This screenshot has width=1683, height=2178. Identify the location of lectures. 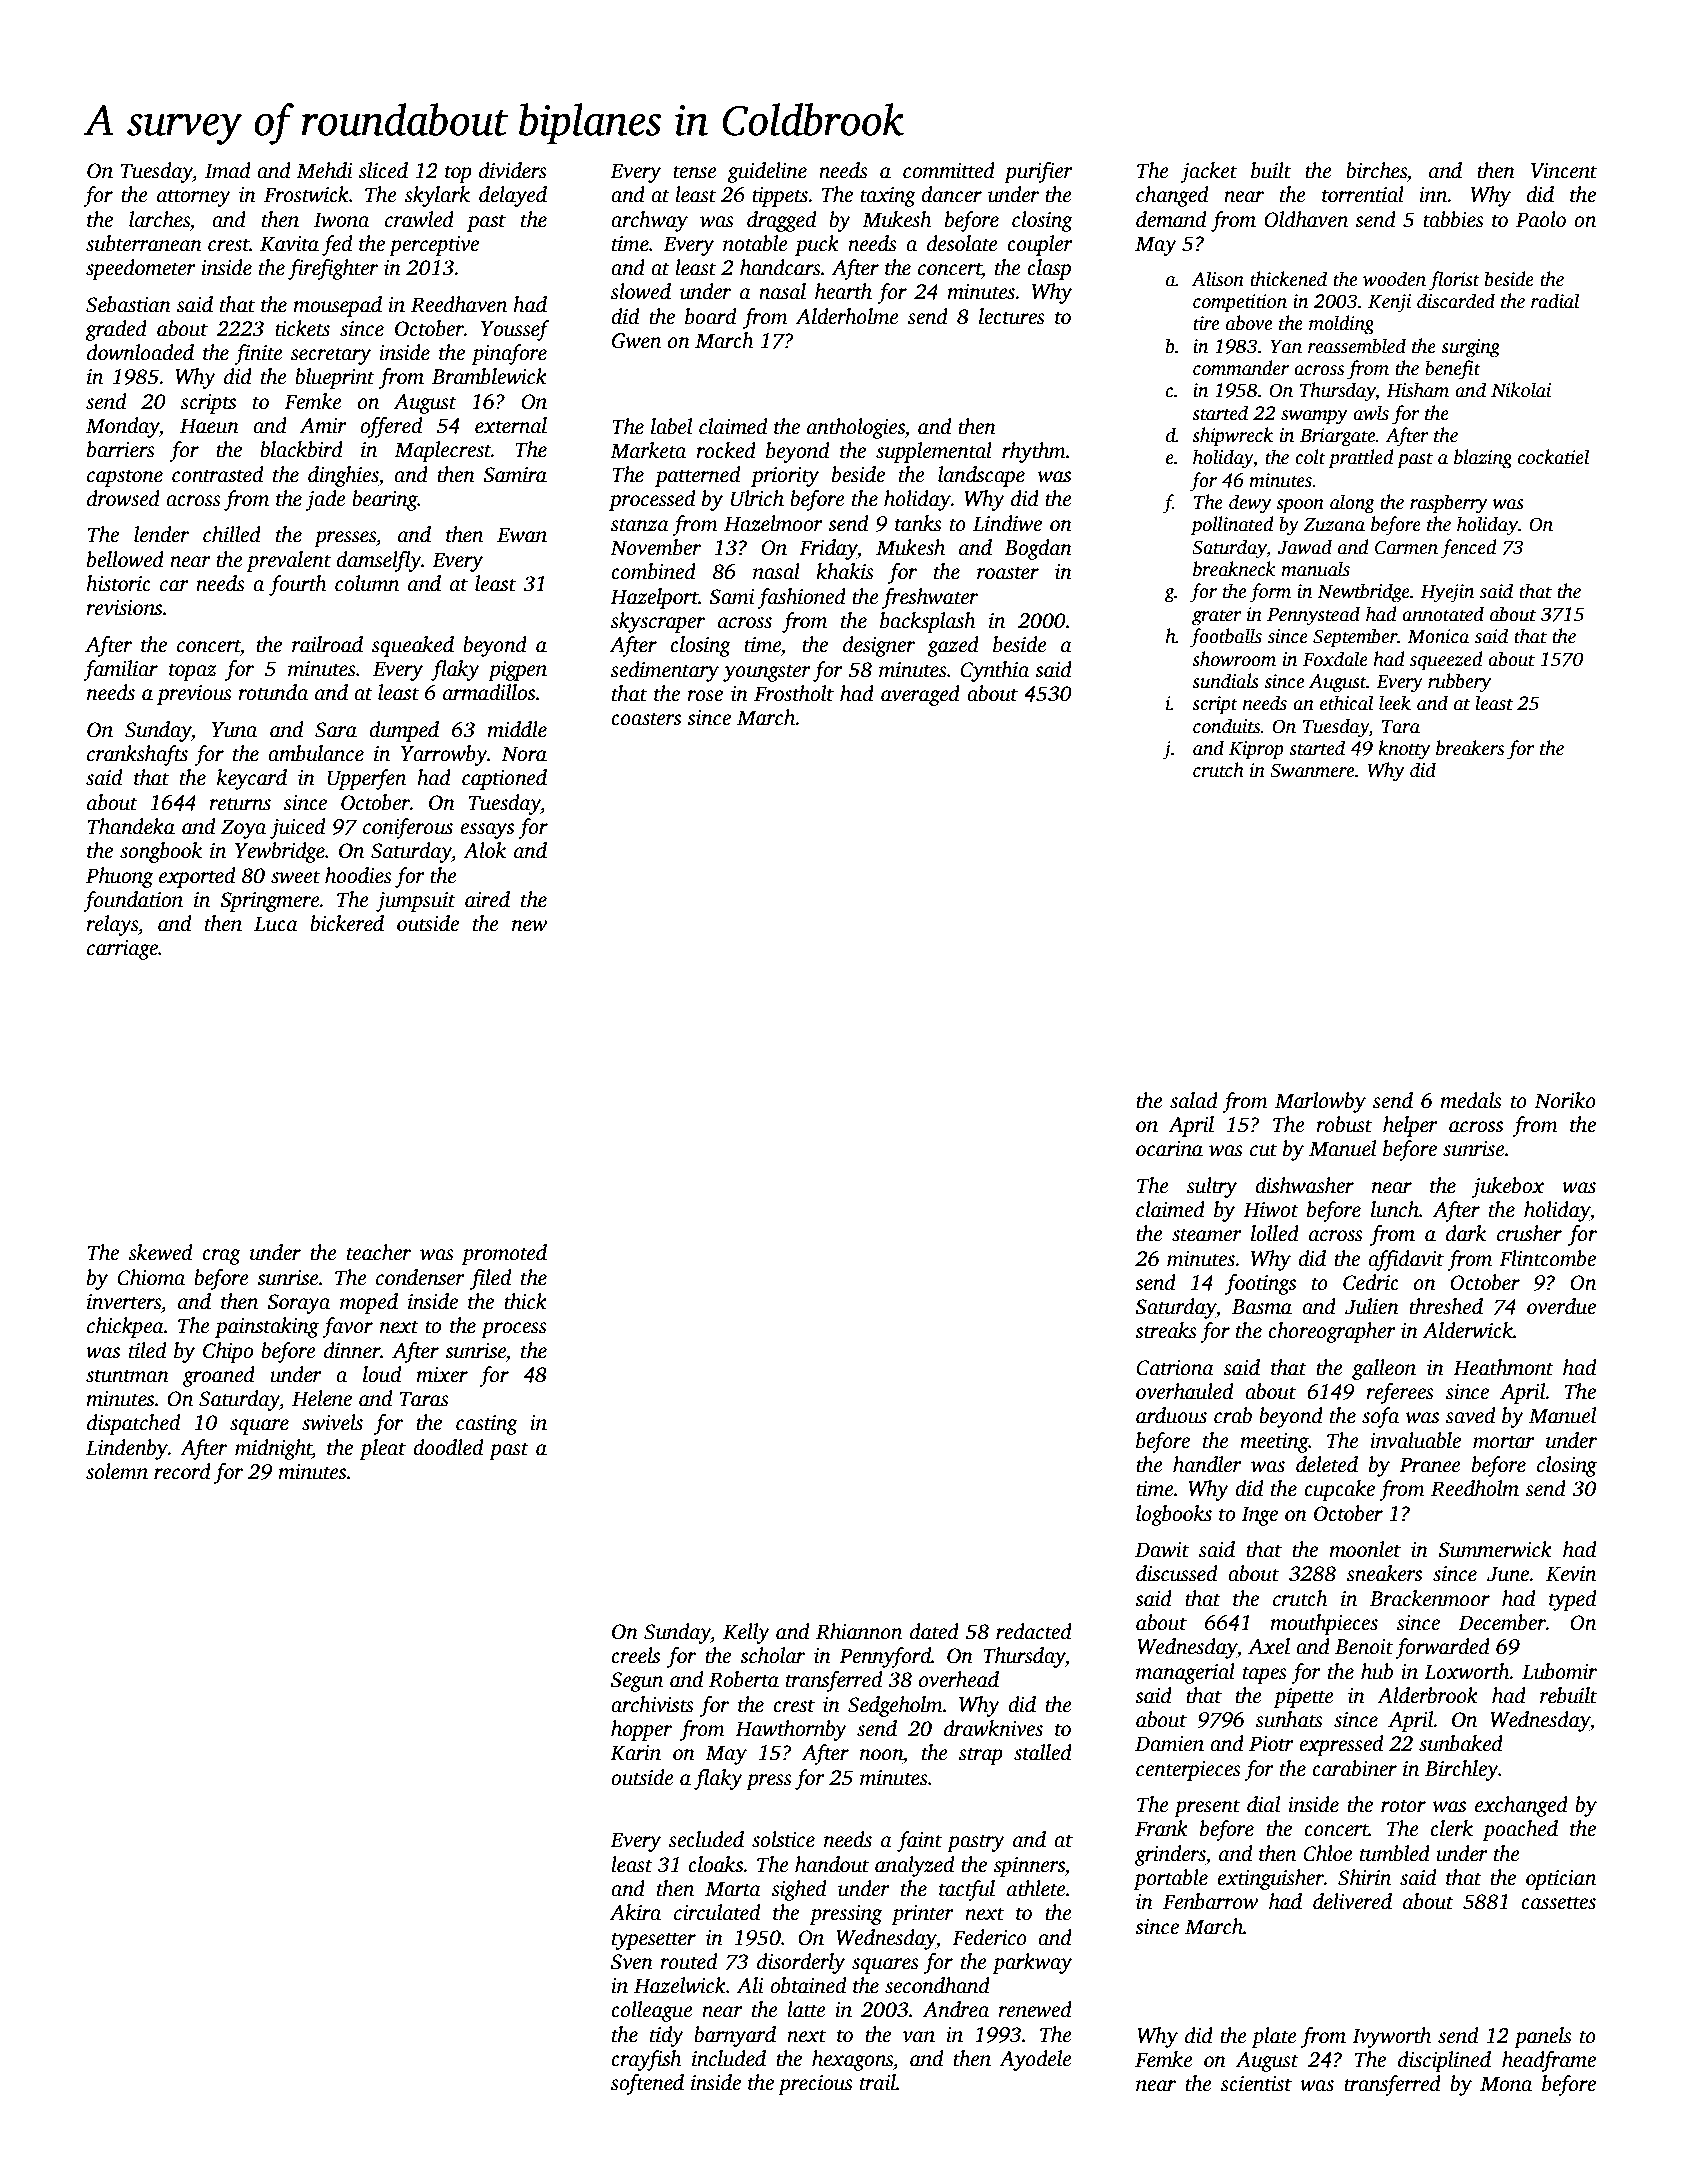
(1012, 316).
